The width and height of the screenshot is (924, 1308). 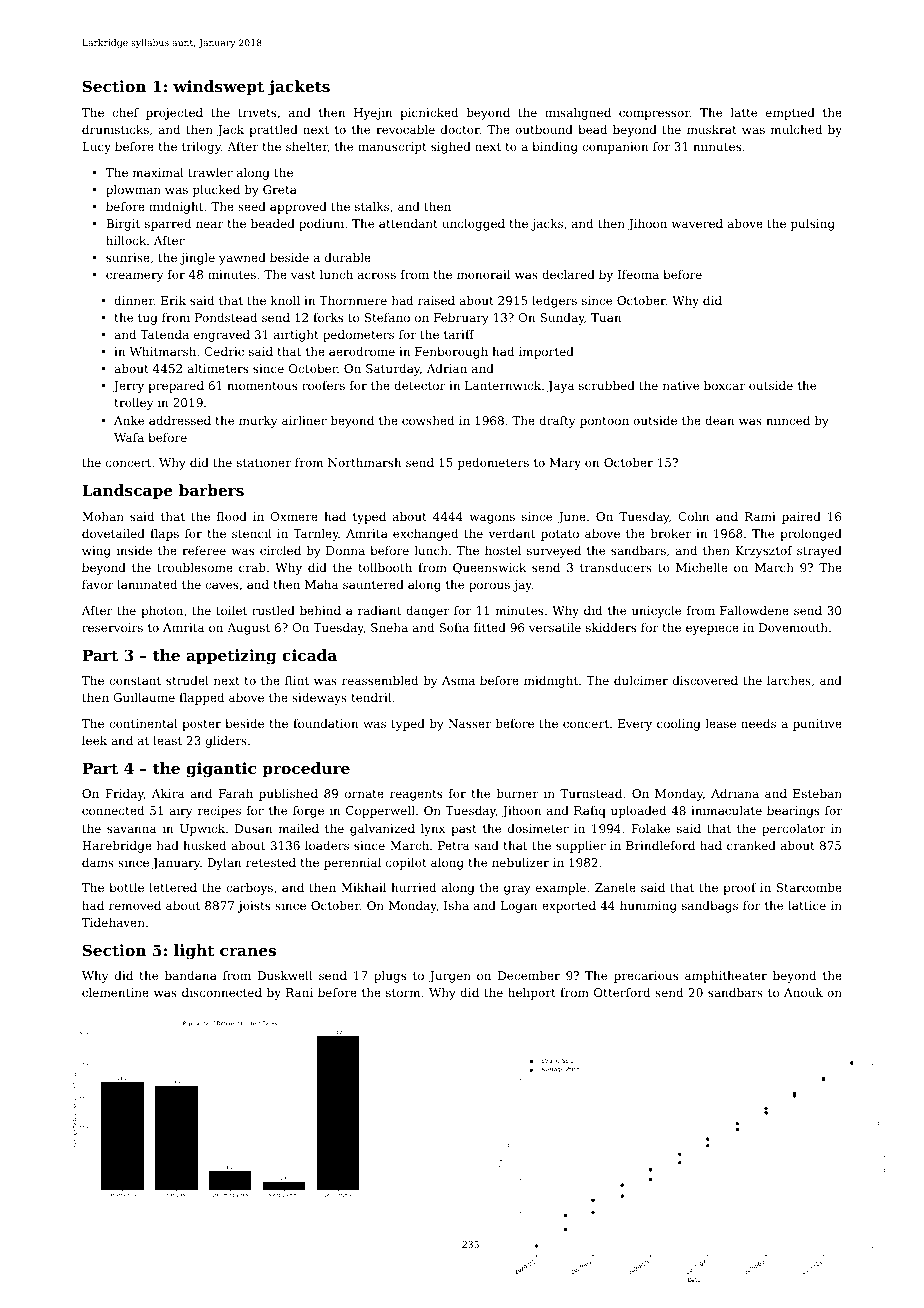 I want to click on misaligned, so click(x=578, y=114).
